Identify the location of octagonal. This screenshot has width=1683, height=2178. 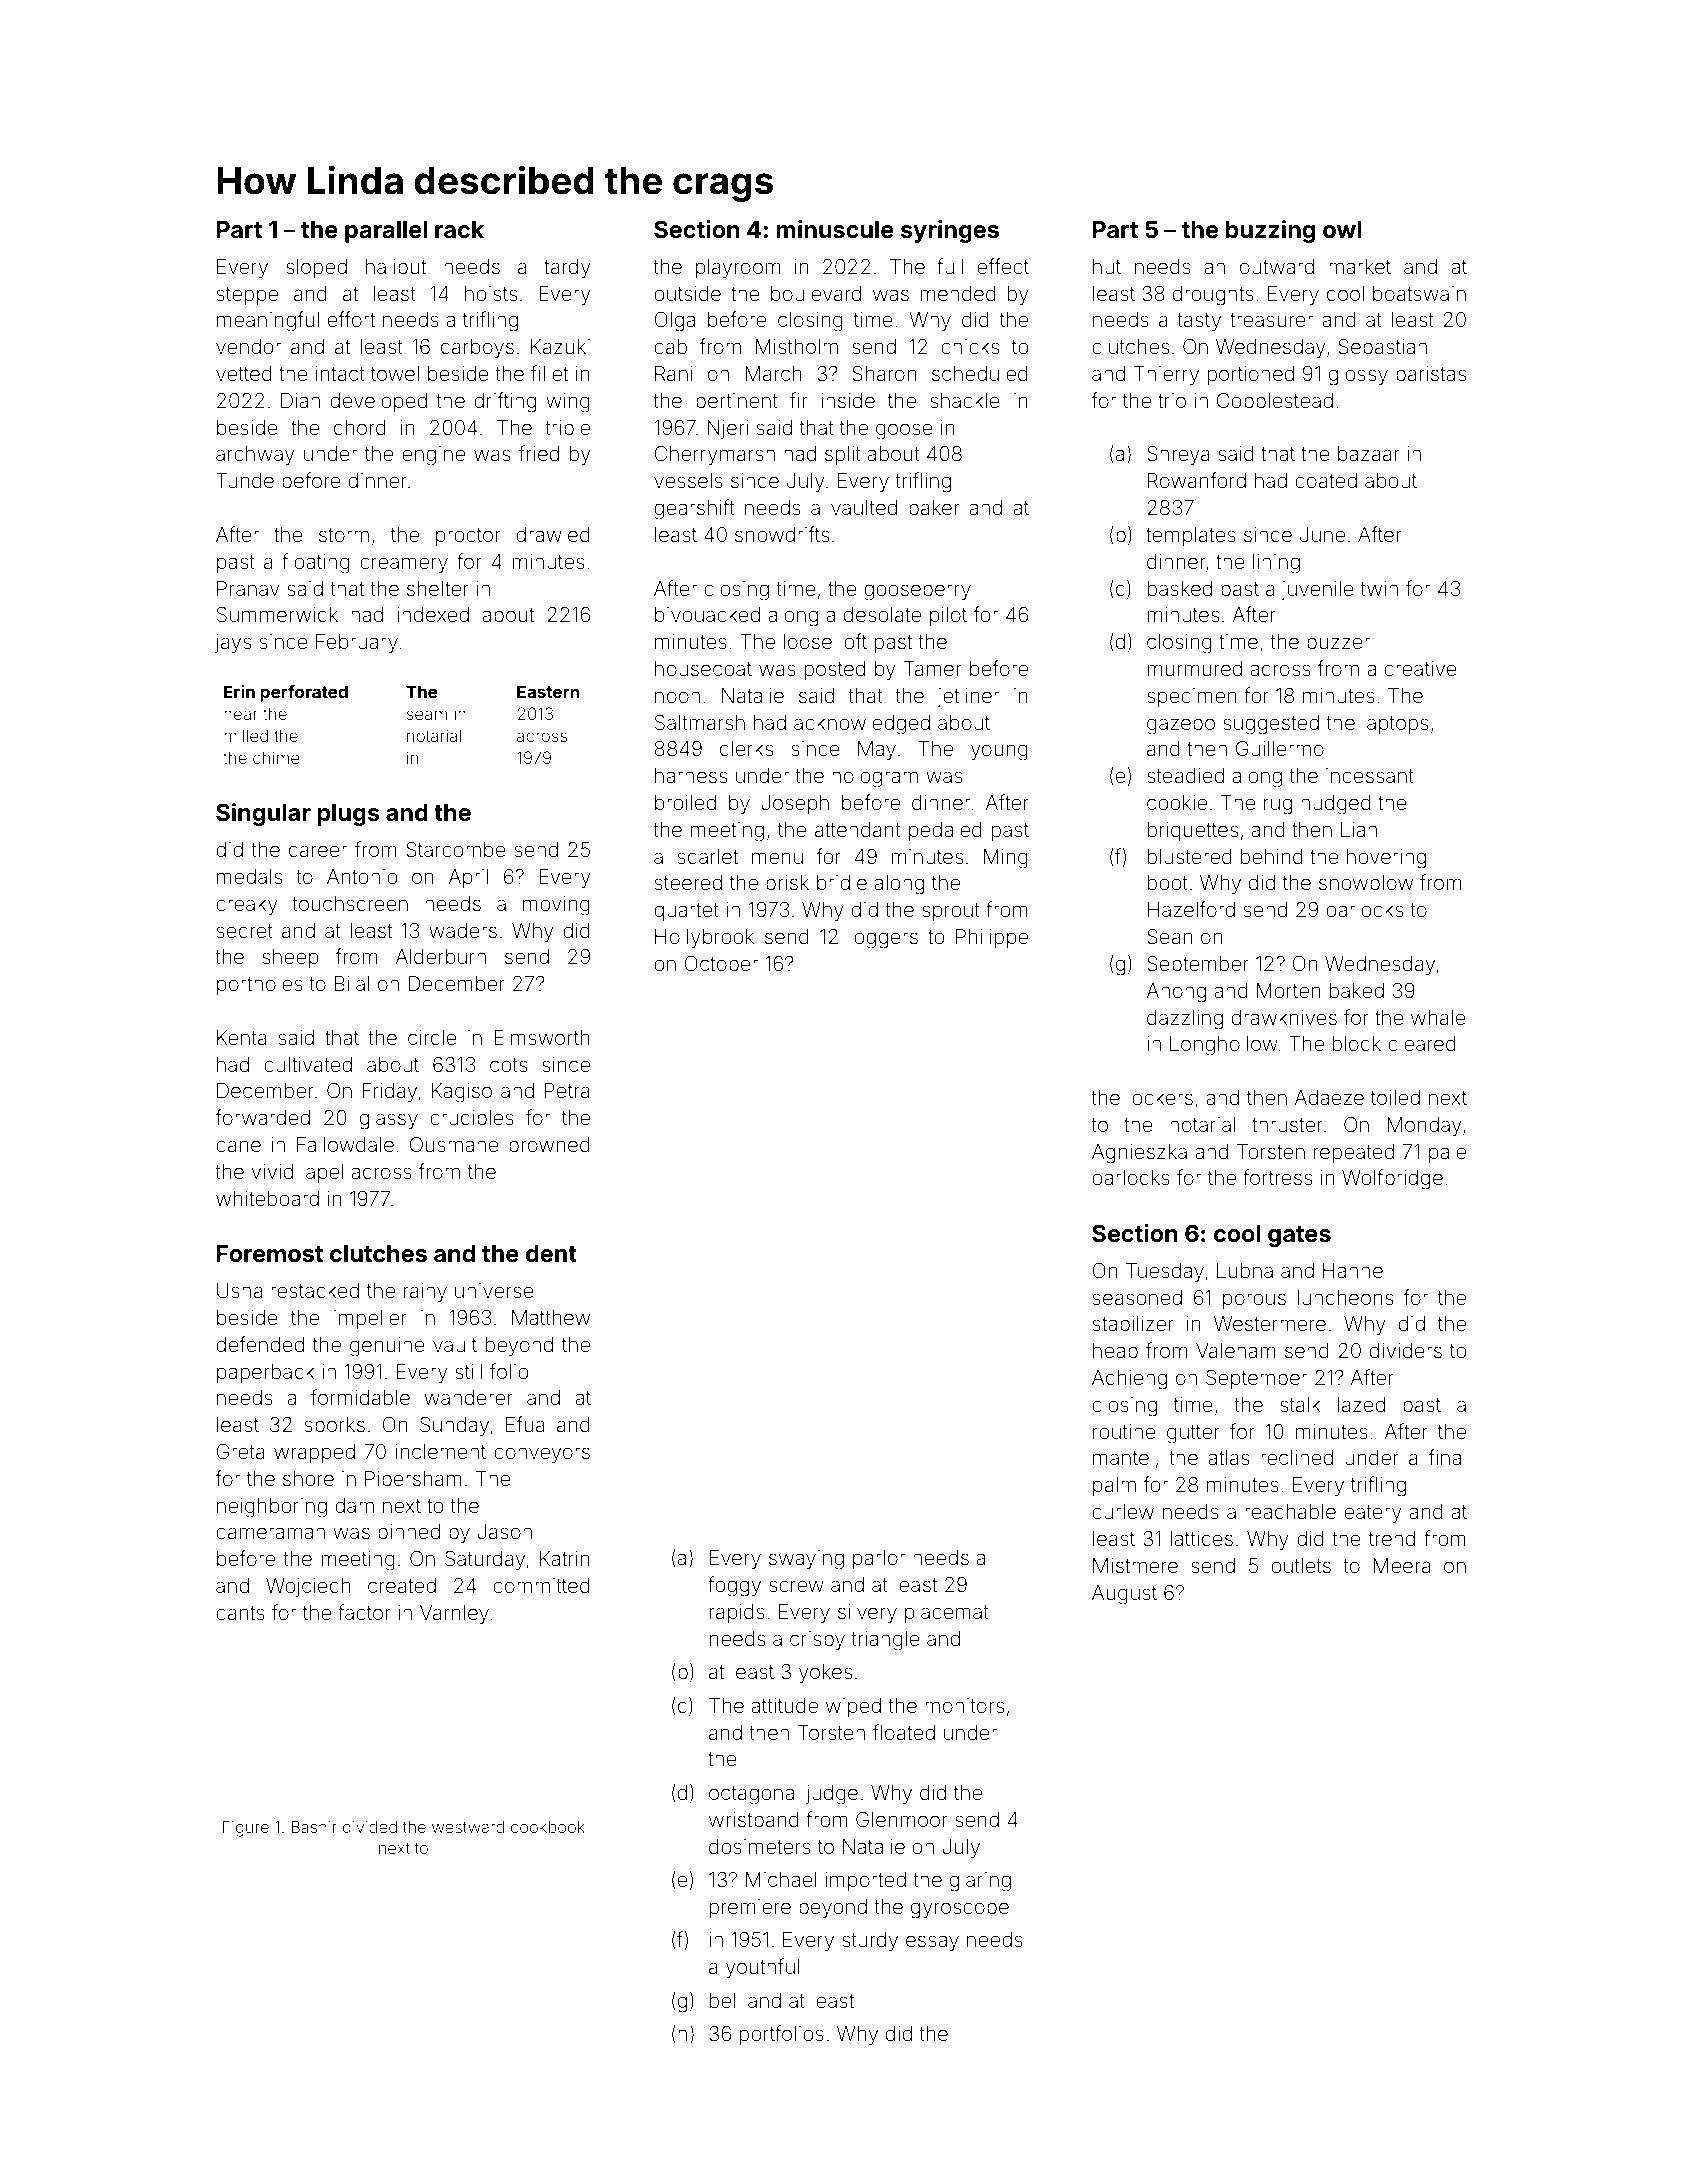
(754, 1795).
